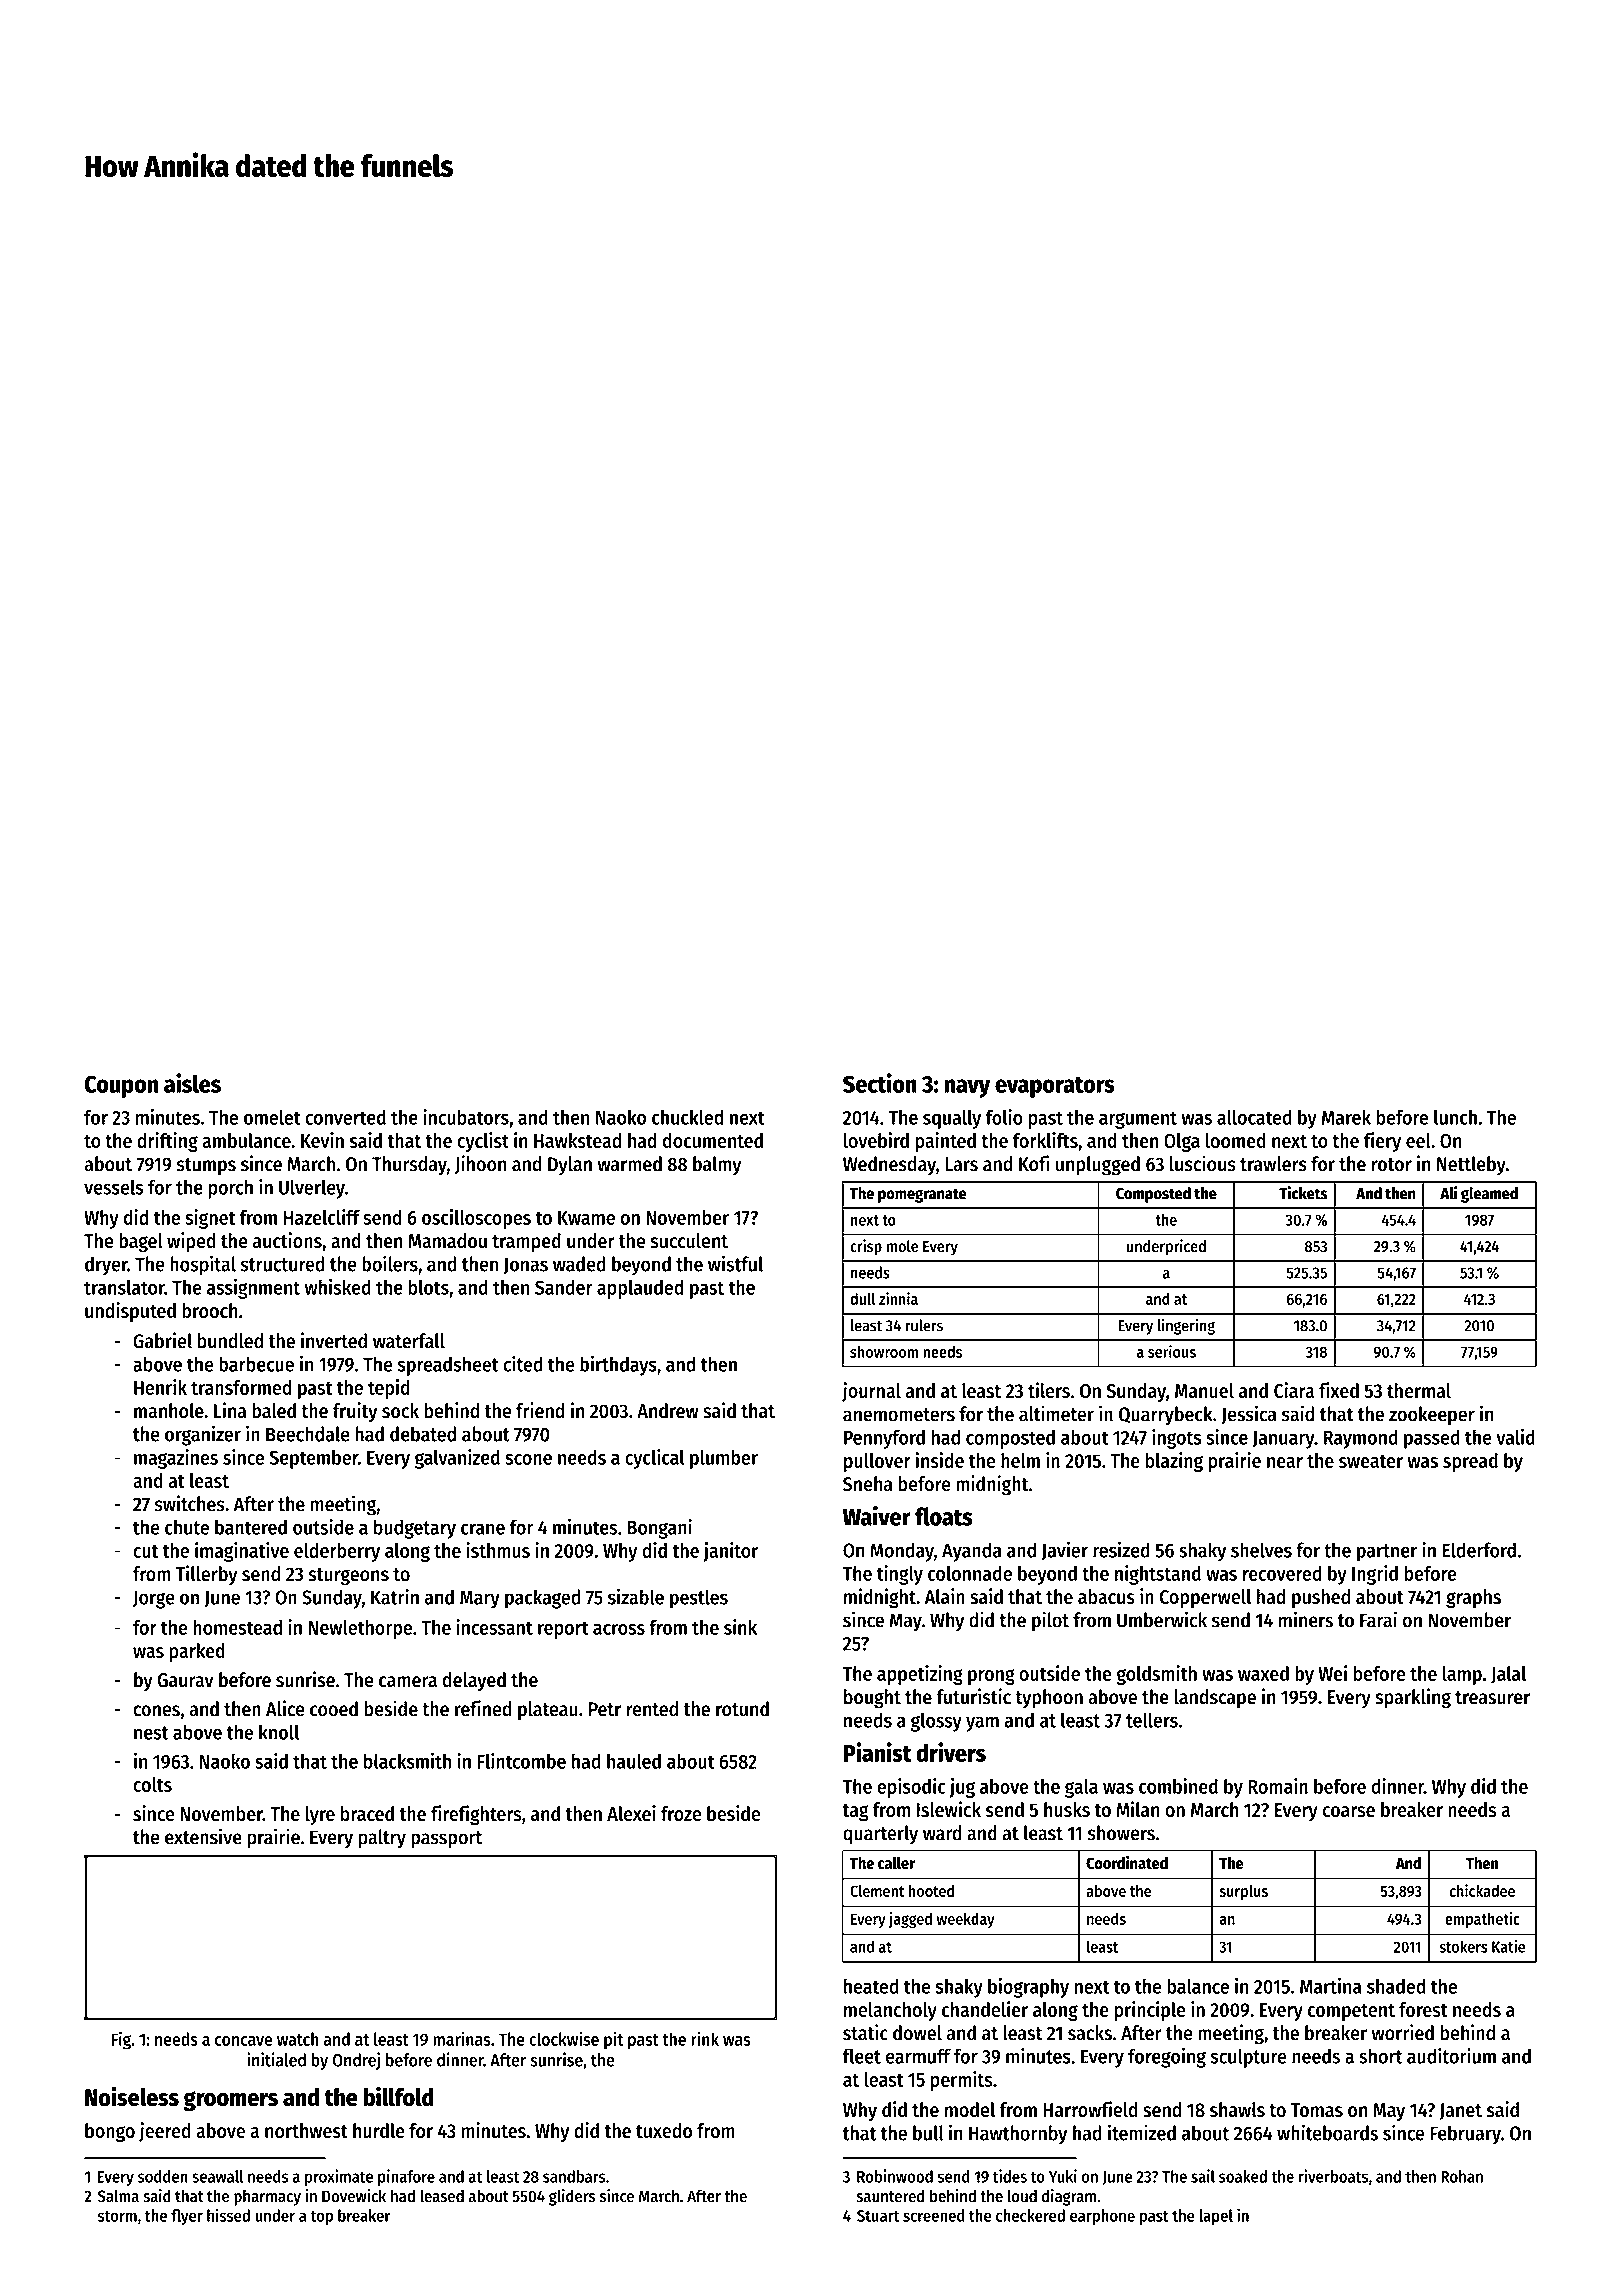 The height and width of the image is (2292, 1620). Describe the element at coordinates (1479, 1550) in the image. I see `Elderford` at that location.
